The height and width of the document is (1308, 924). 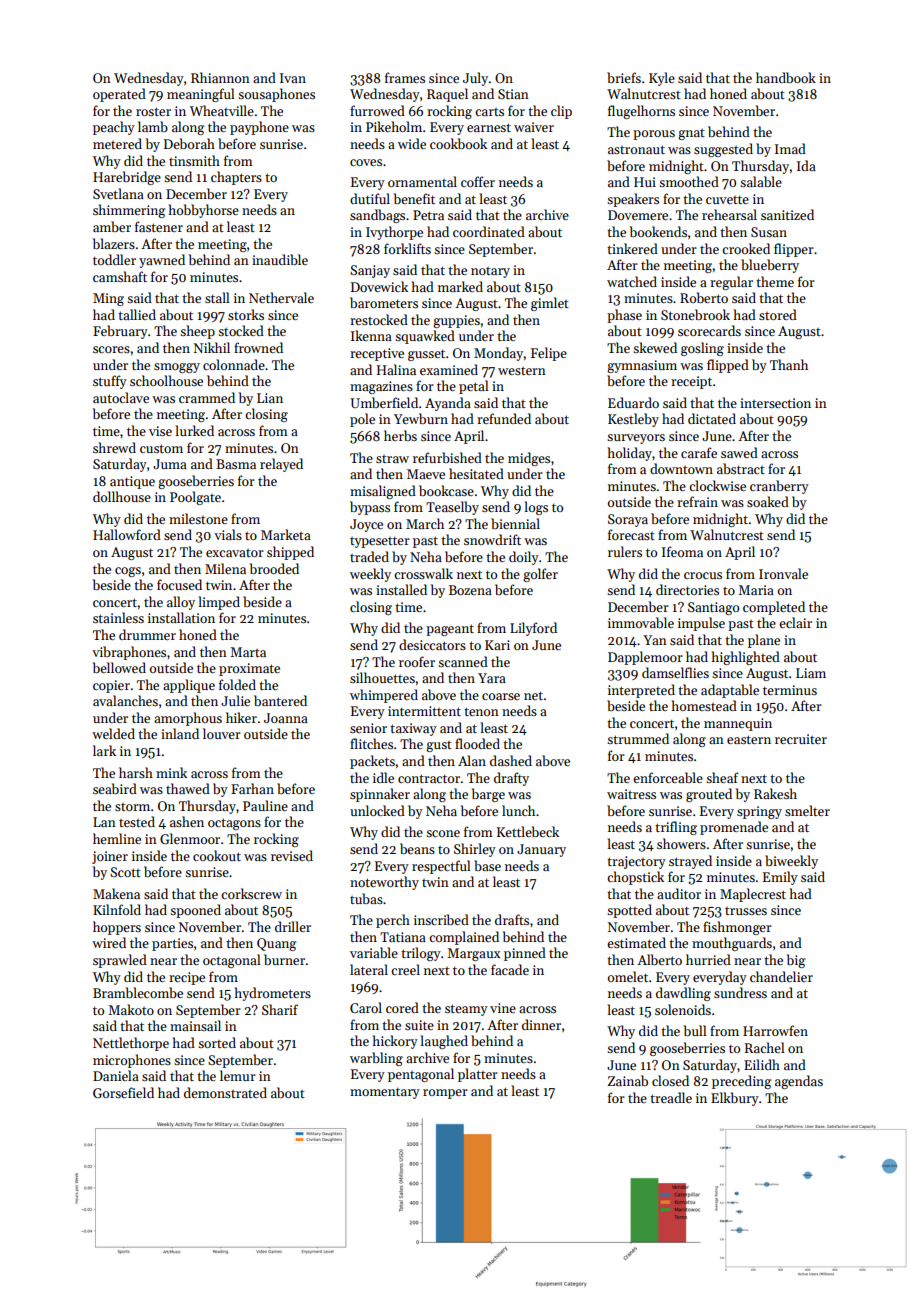 I want to click on gusset, so click(x=426, y=355).
